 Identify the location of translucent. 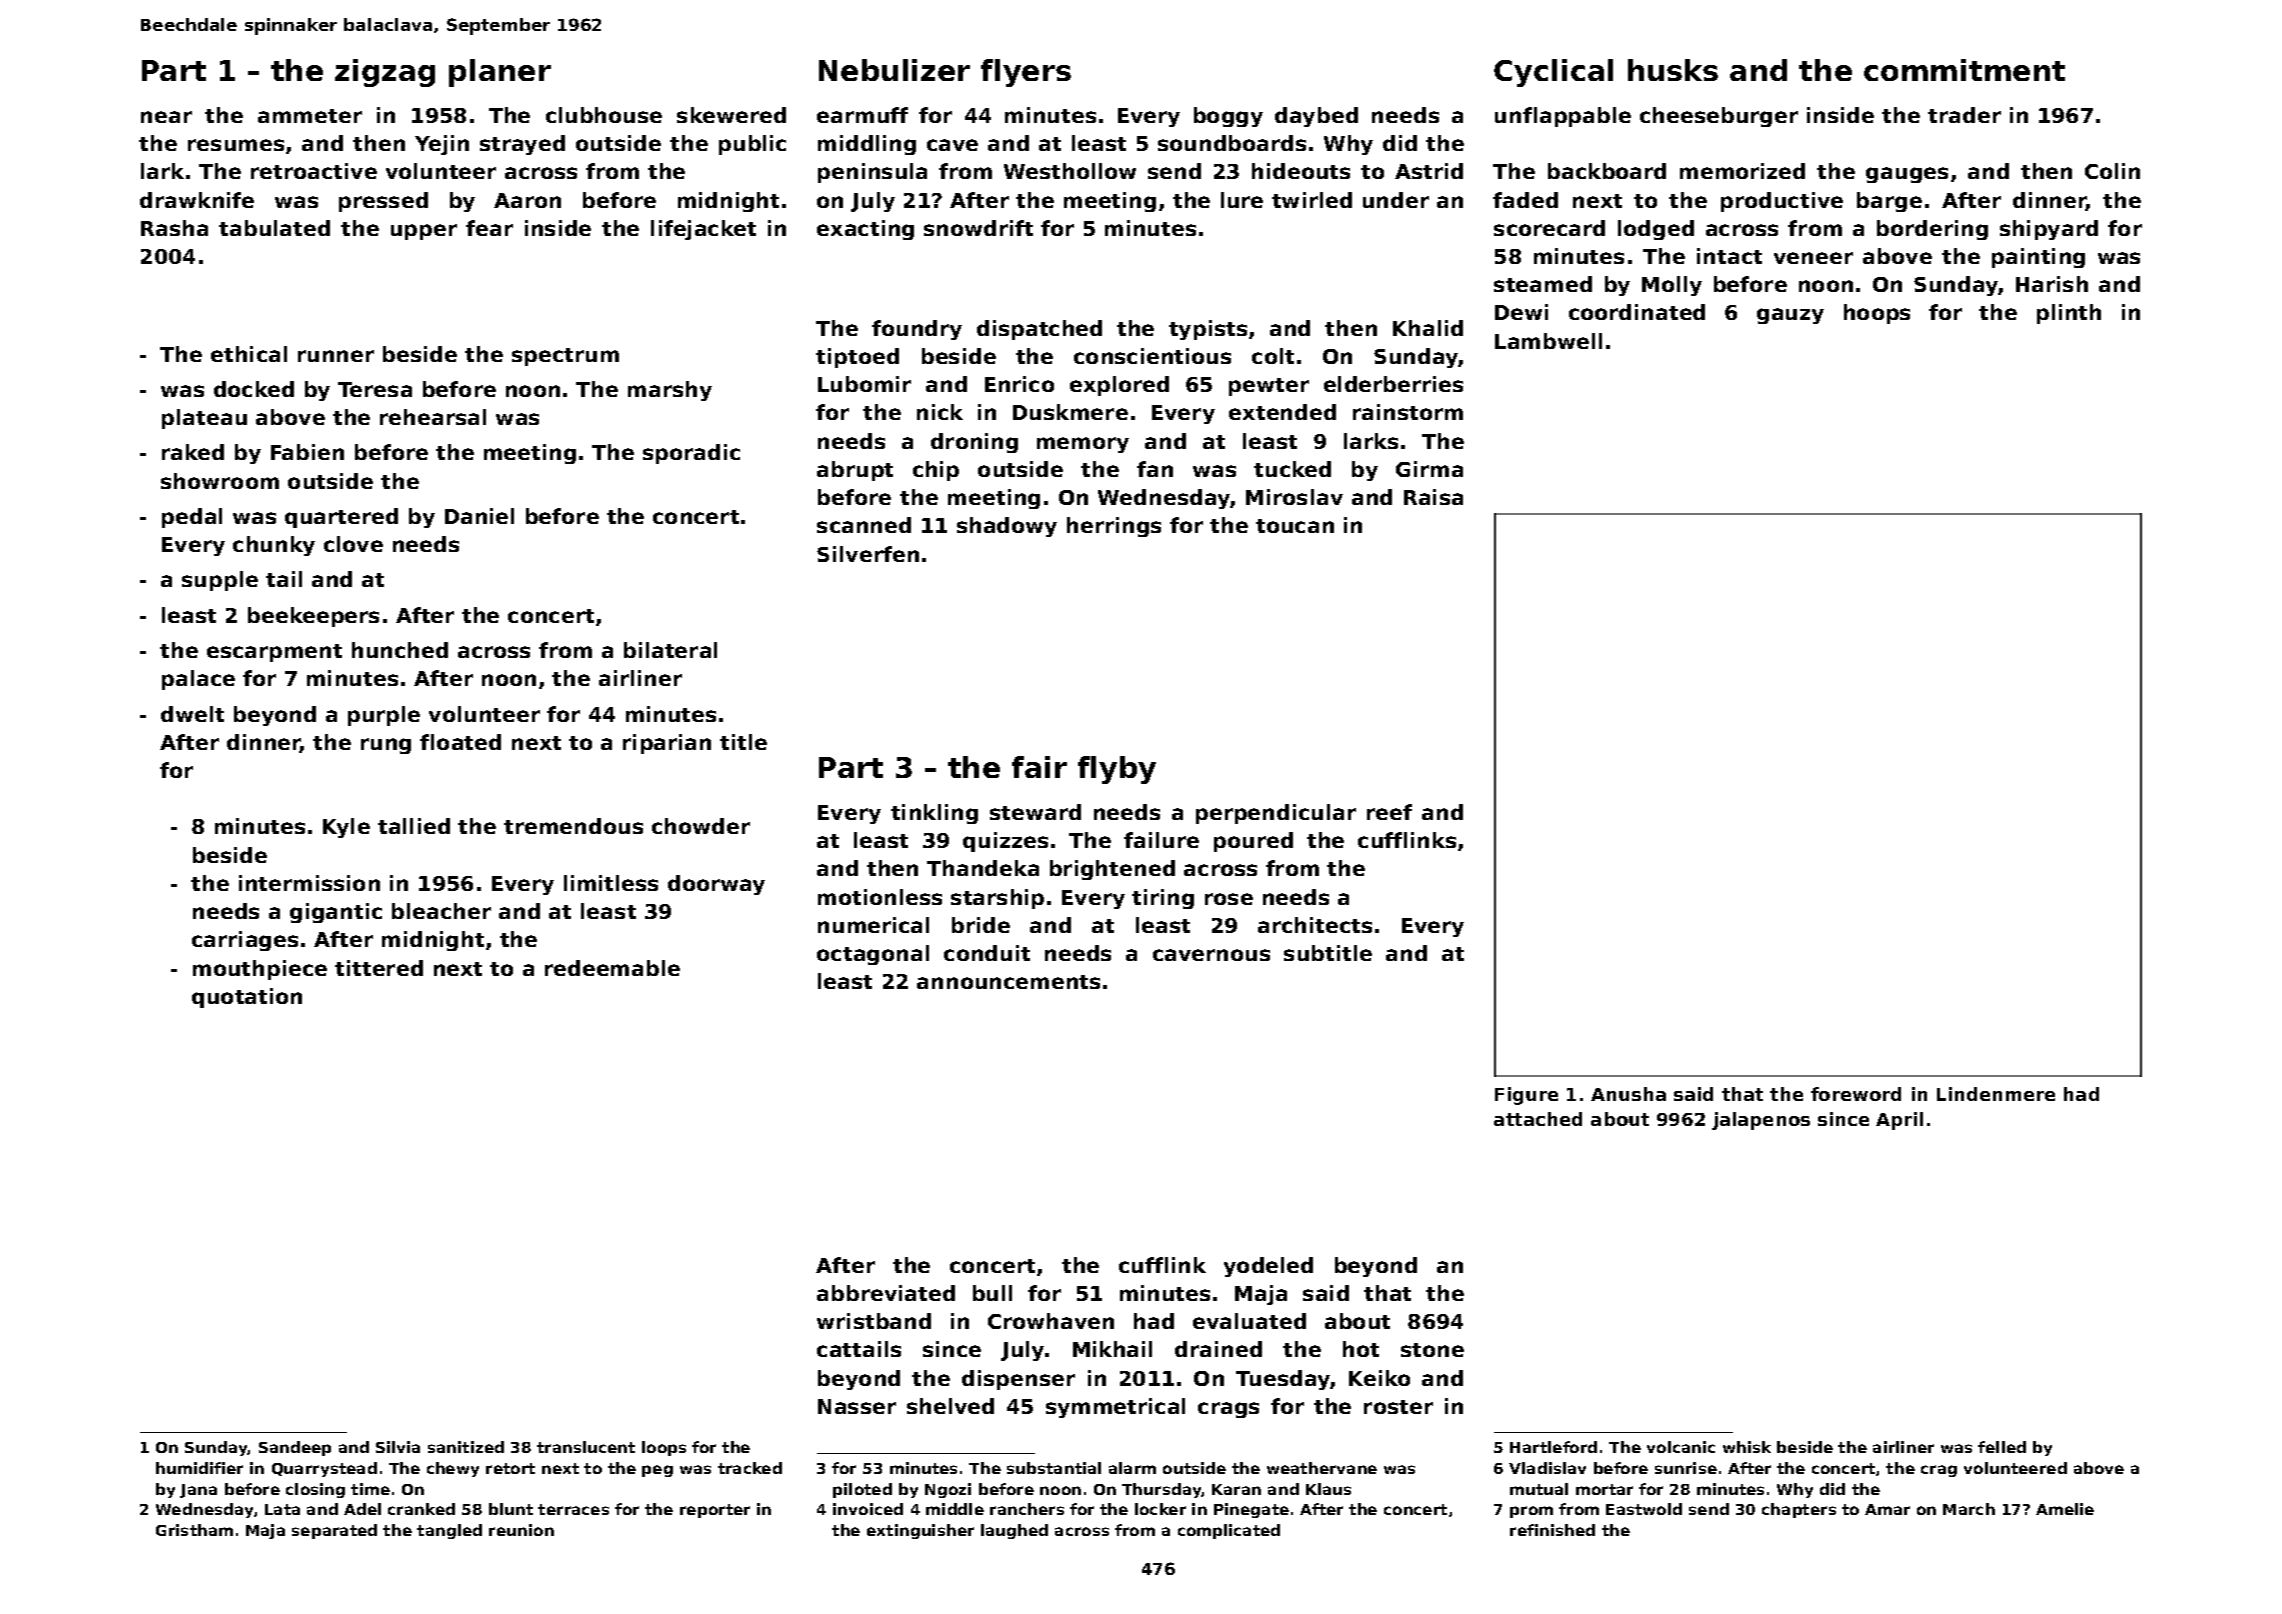
(586, 1447).
